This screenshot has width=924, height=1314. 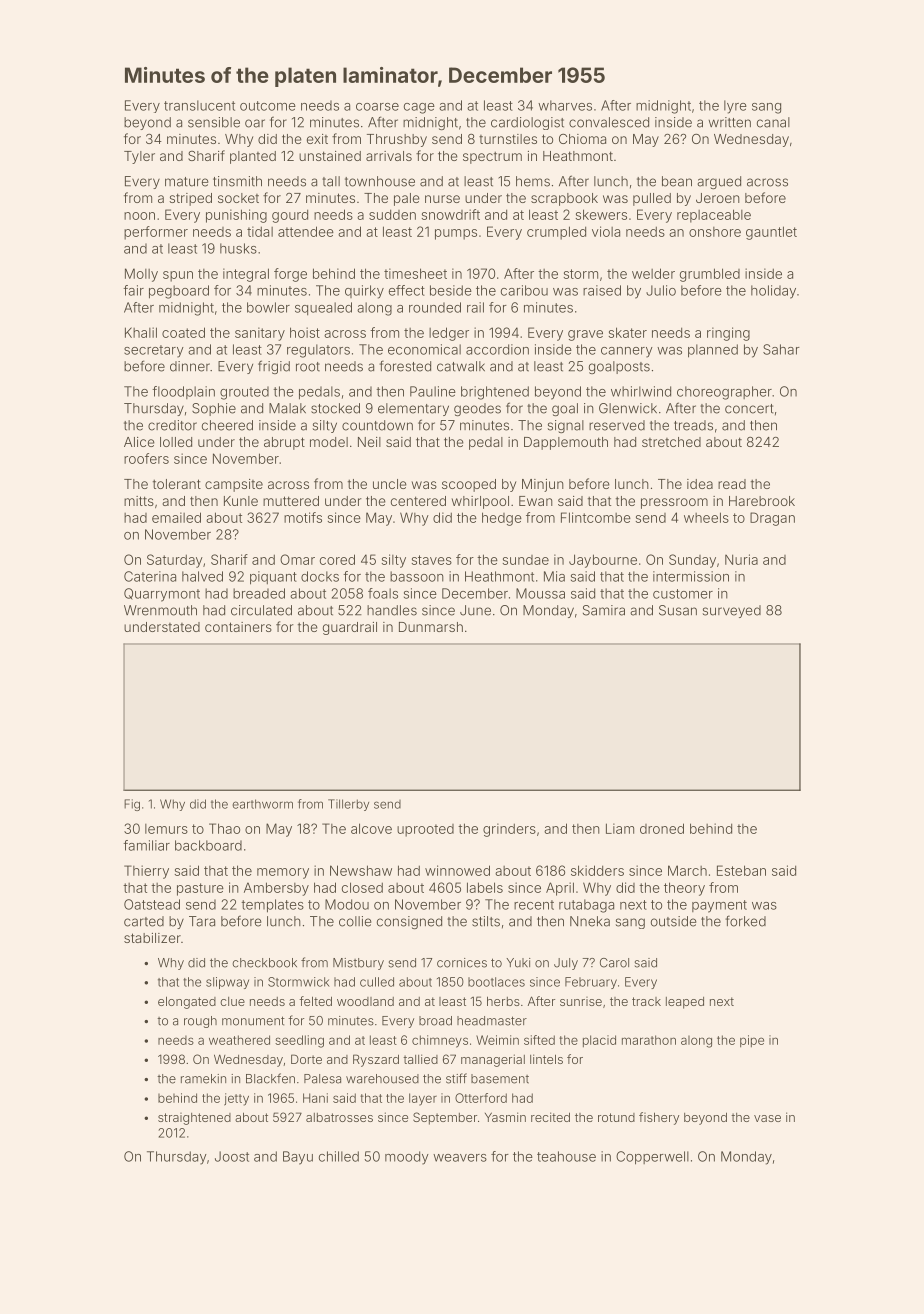 I want to click on cage, so click(x=419, y=108).
